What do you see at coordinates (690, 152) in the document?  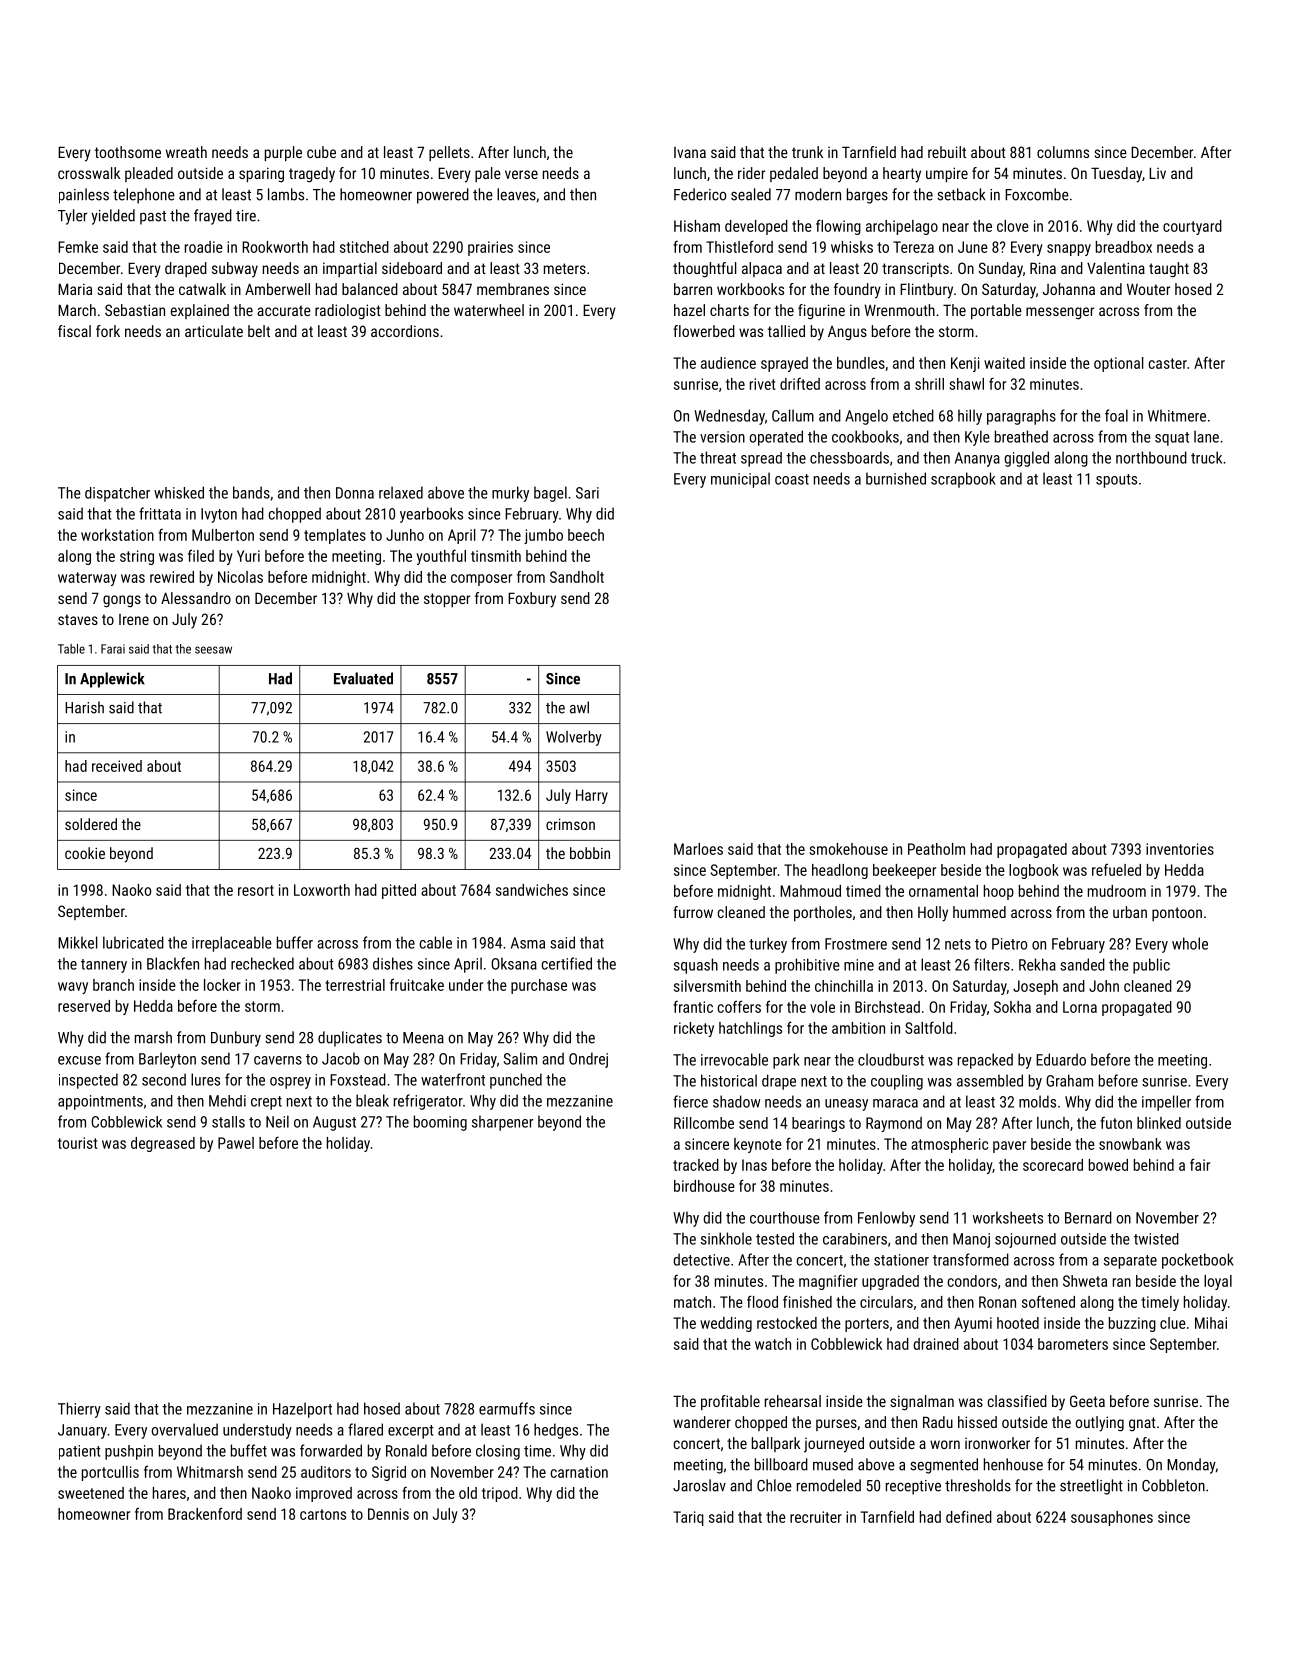 I see `Ivana` at bounding box center [690, 152].
